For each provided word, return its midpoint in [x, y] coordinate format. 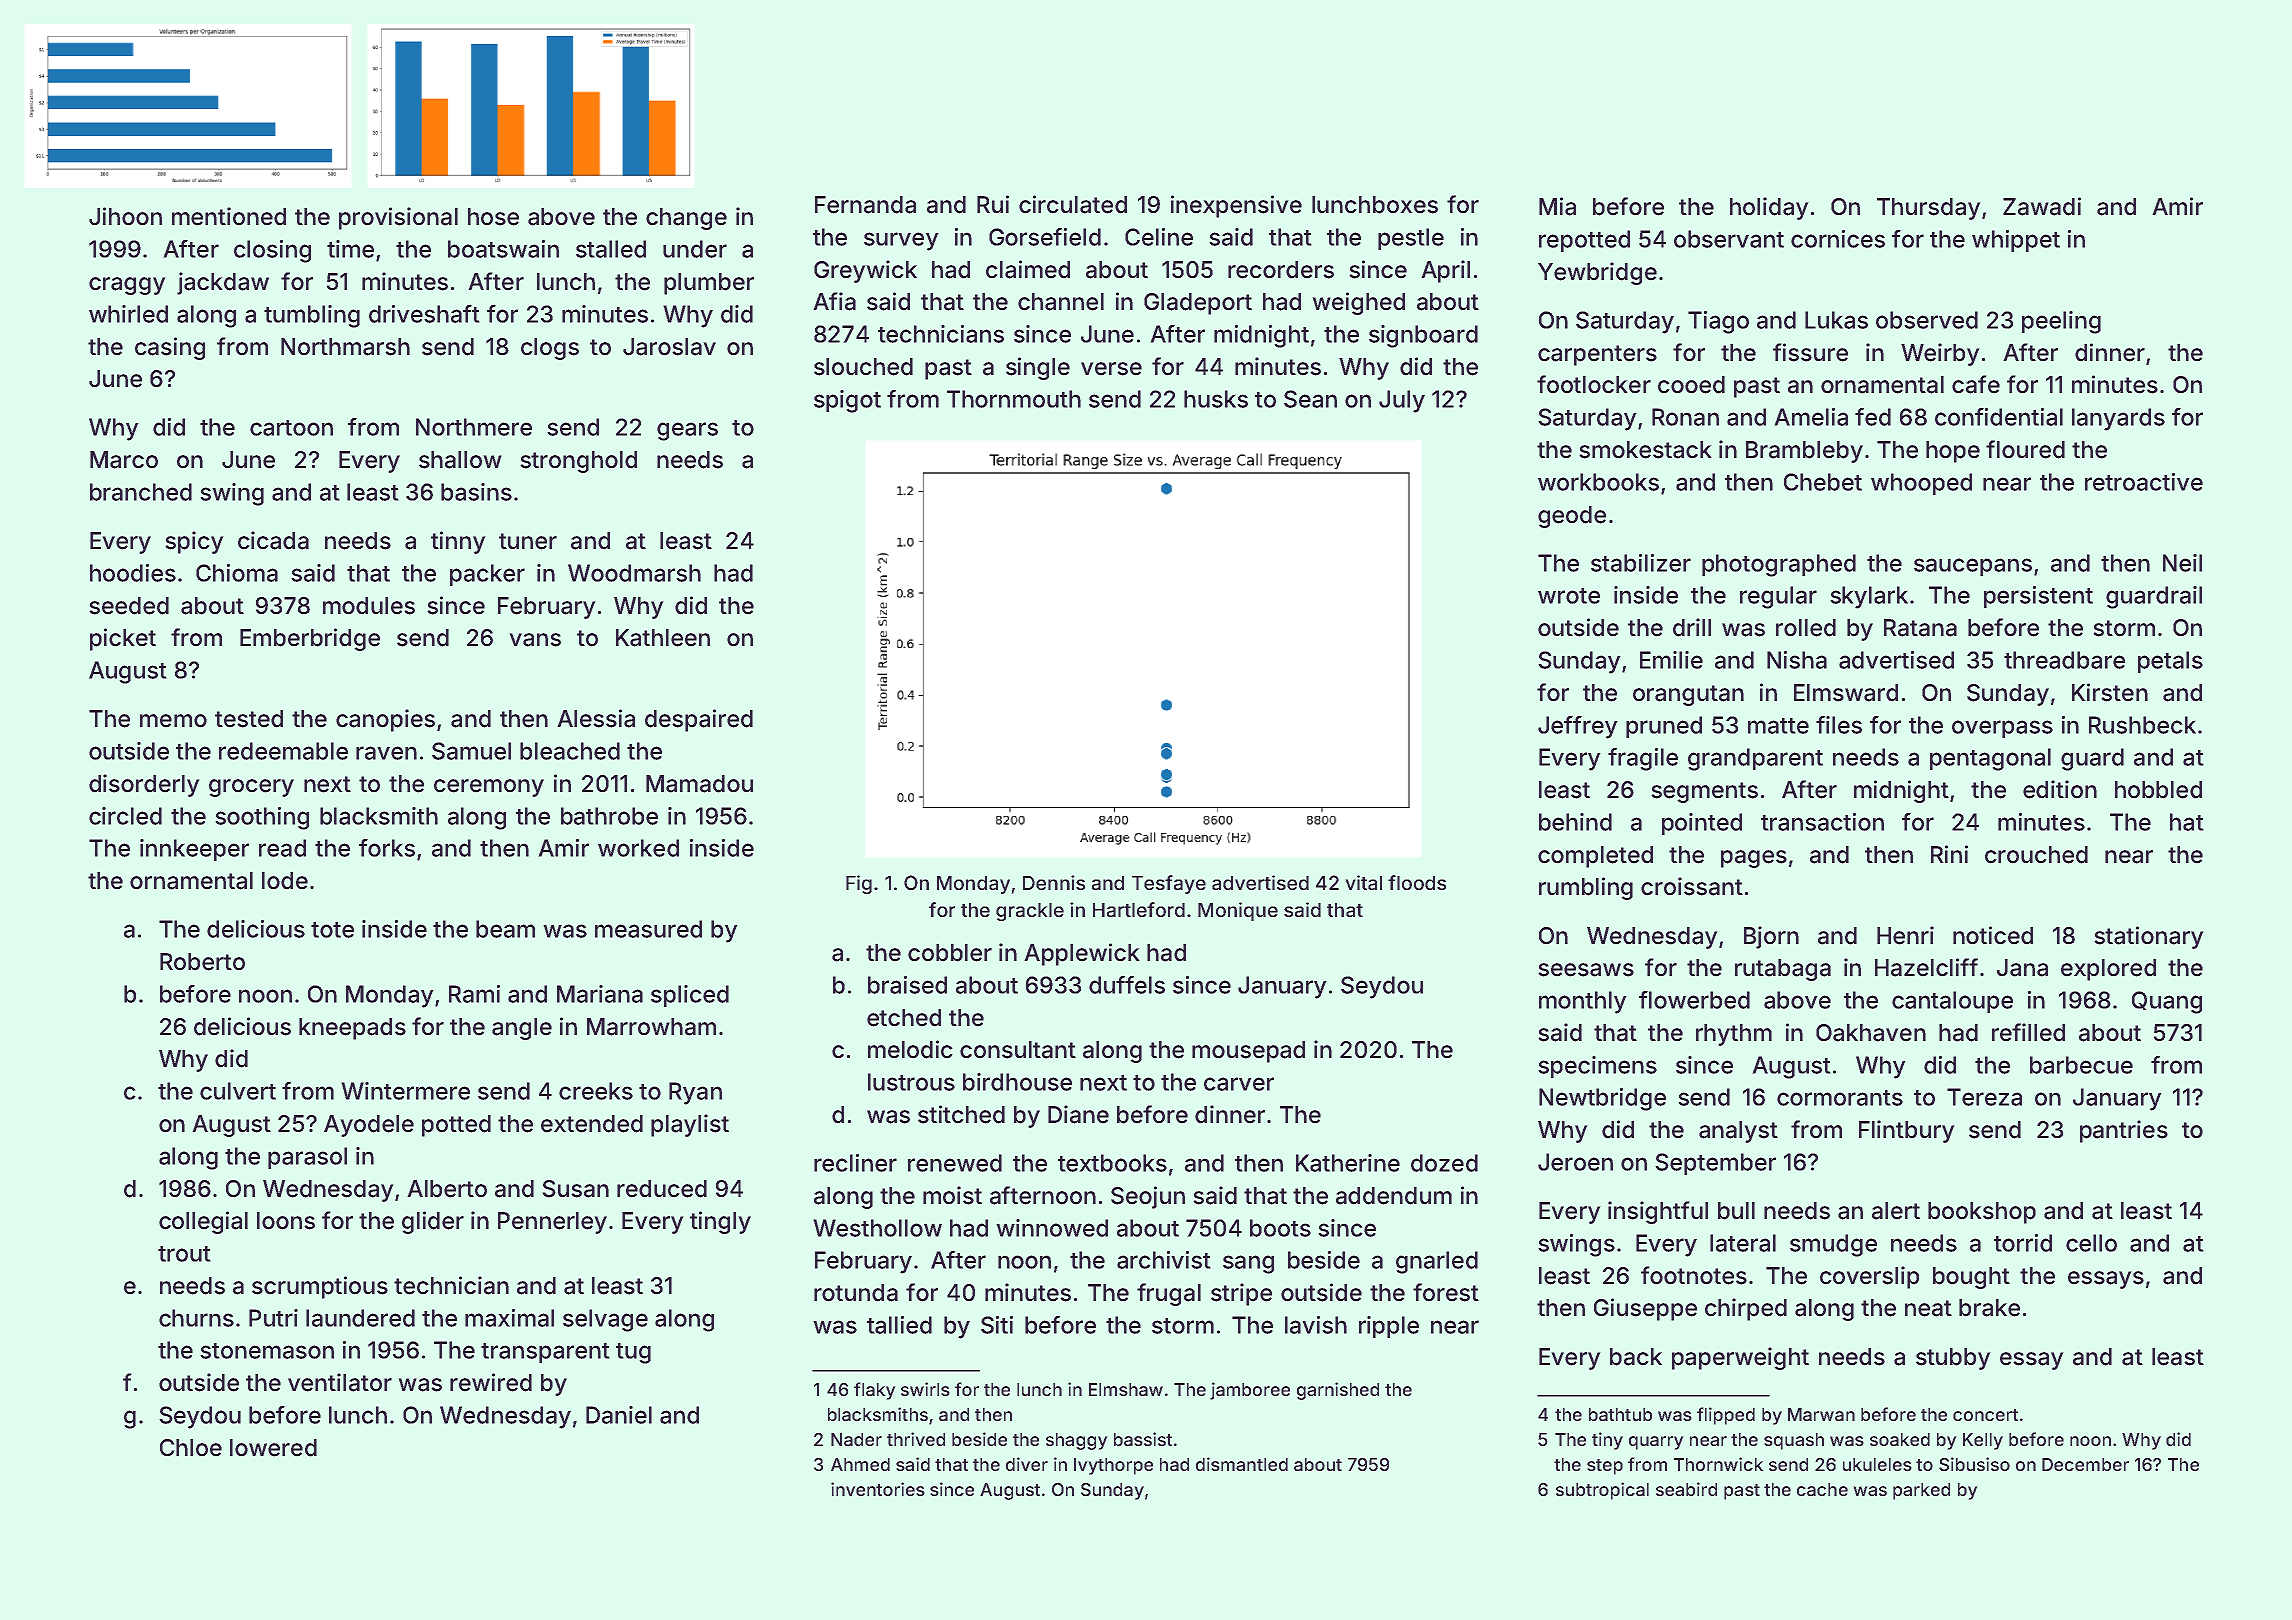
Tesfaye [1169, 884]
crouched [2036, 855]
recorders [1281, 270]
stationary [2149, 937]
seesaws [1586, 970]
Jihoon [125, 216]
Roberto [202, 962]
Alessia [596, 718]
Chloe [191, 1447]
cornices [1838, 239]
